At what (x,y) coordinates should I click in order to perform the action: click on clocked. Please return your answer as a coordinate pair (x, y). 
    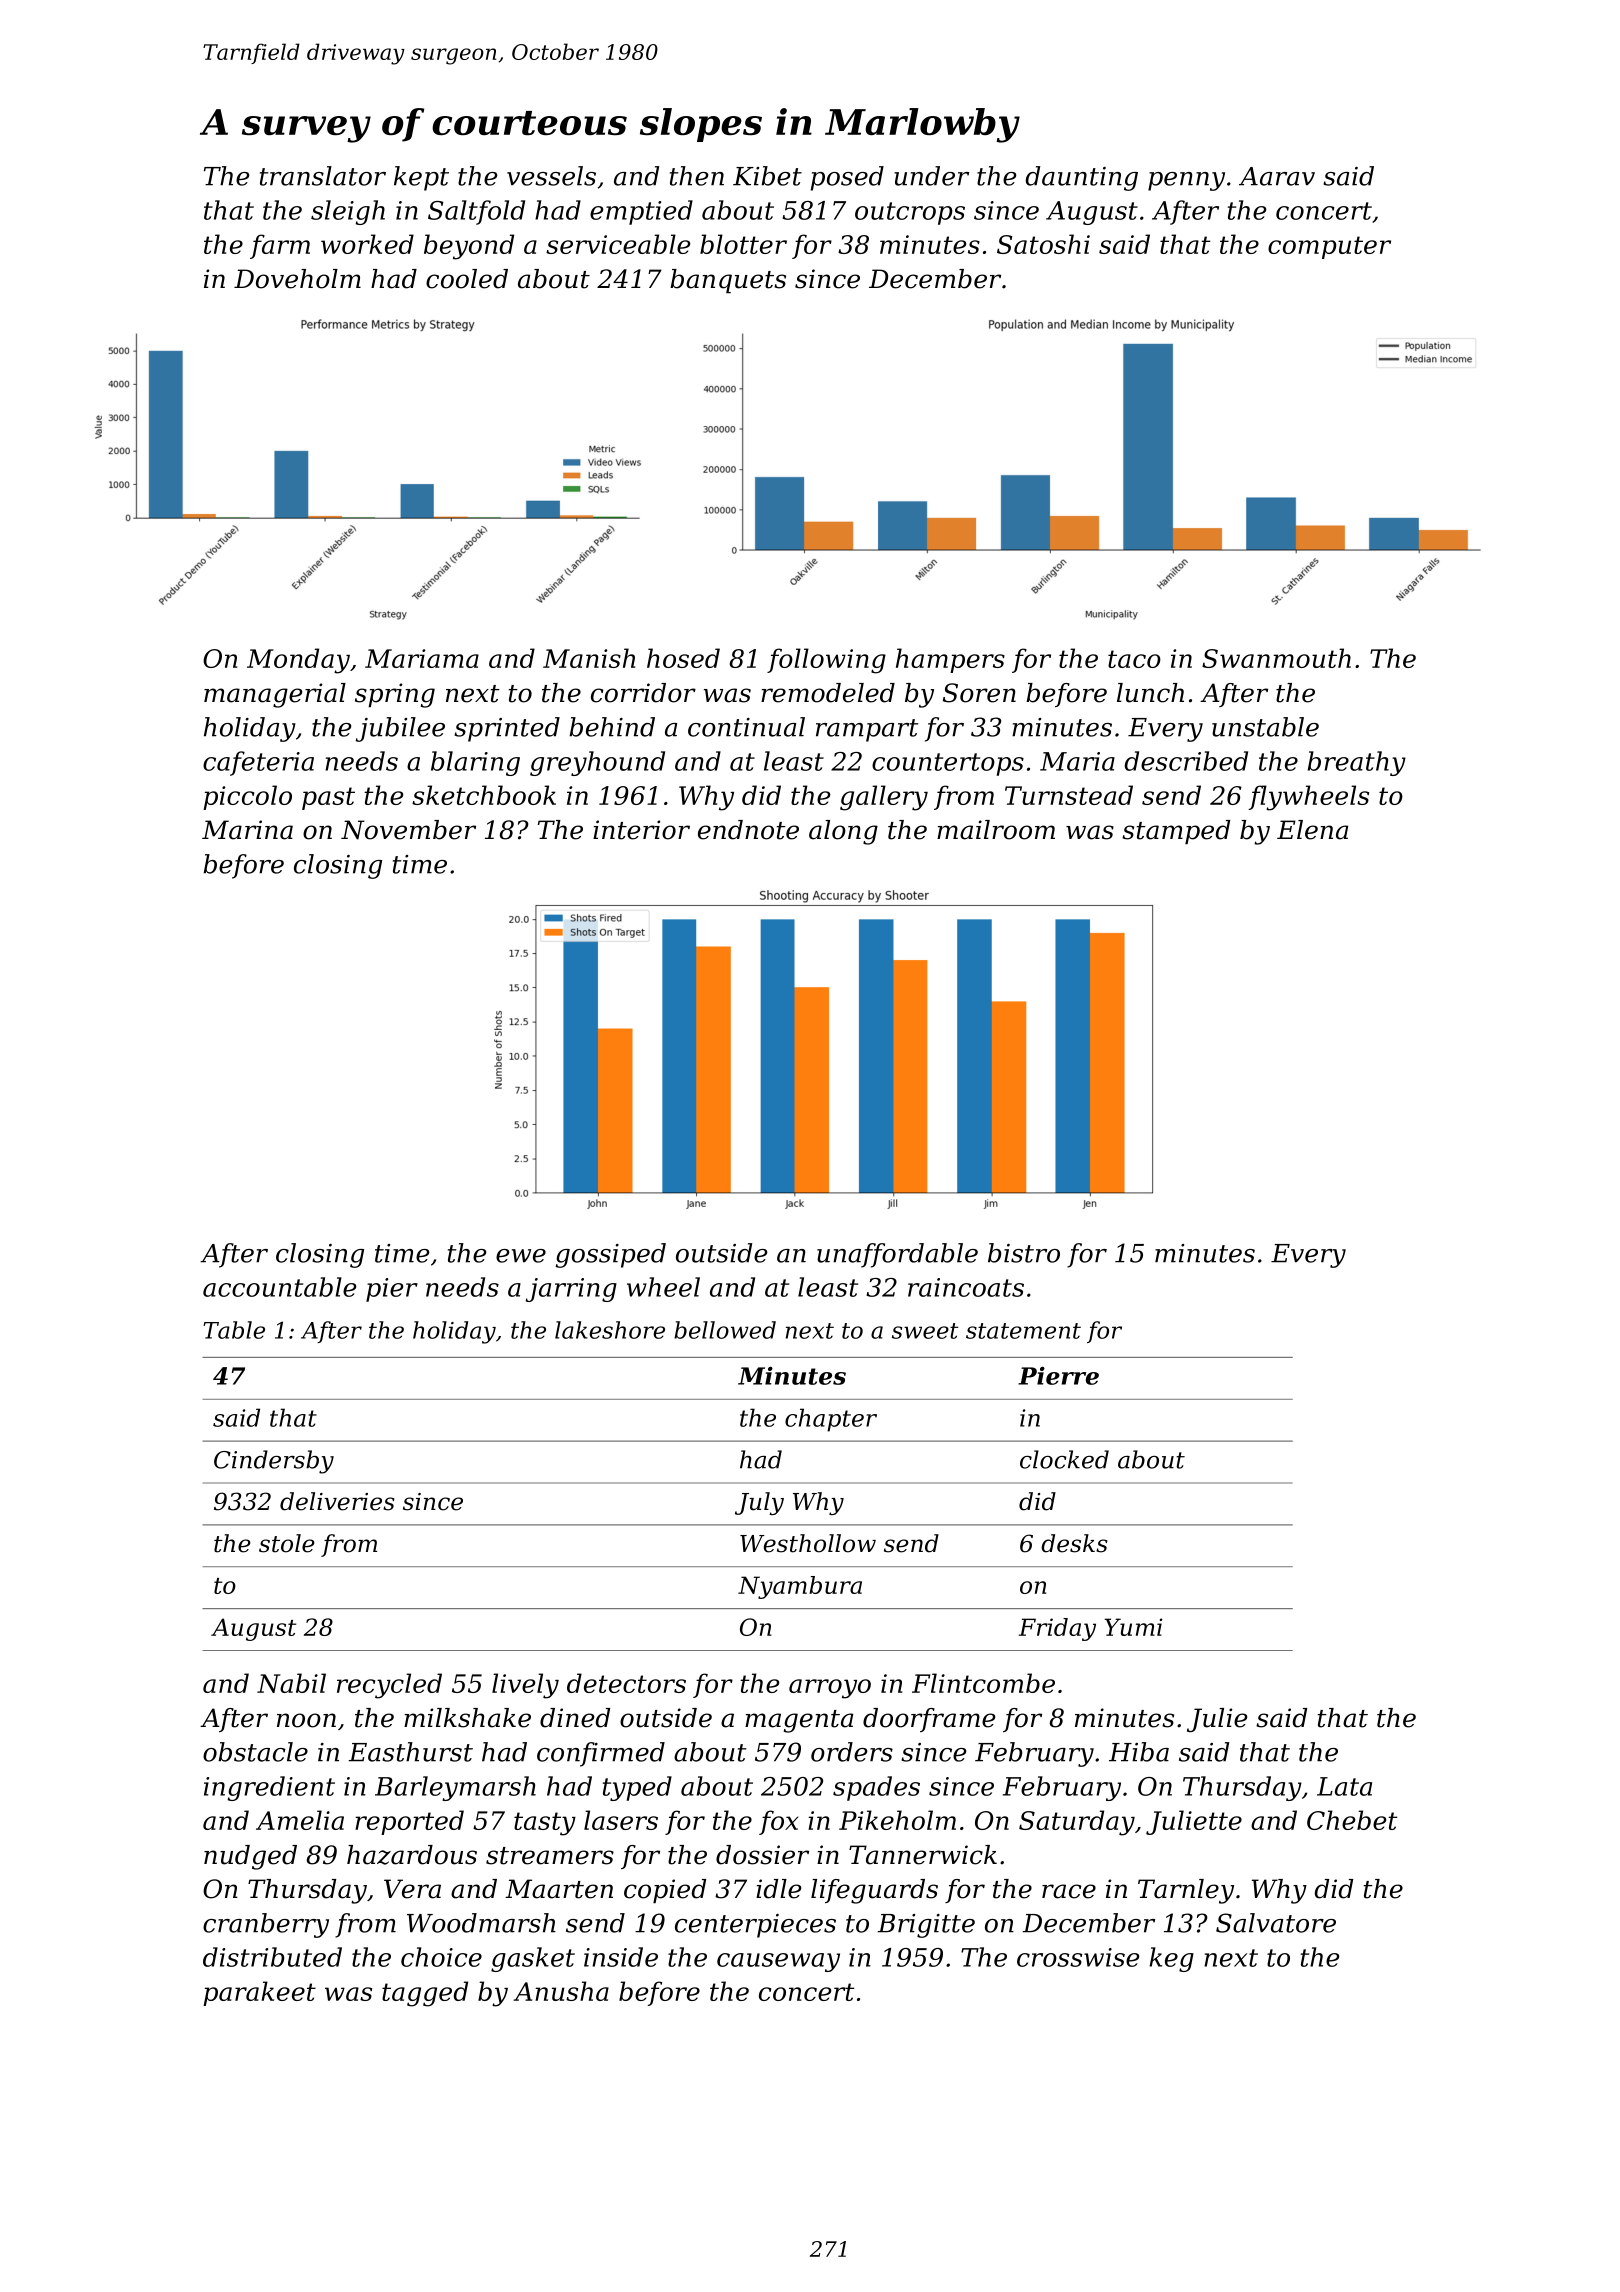
    Looking at the image, I should click on (1064, 1459).
